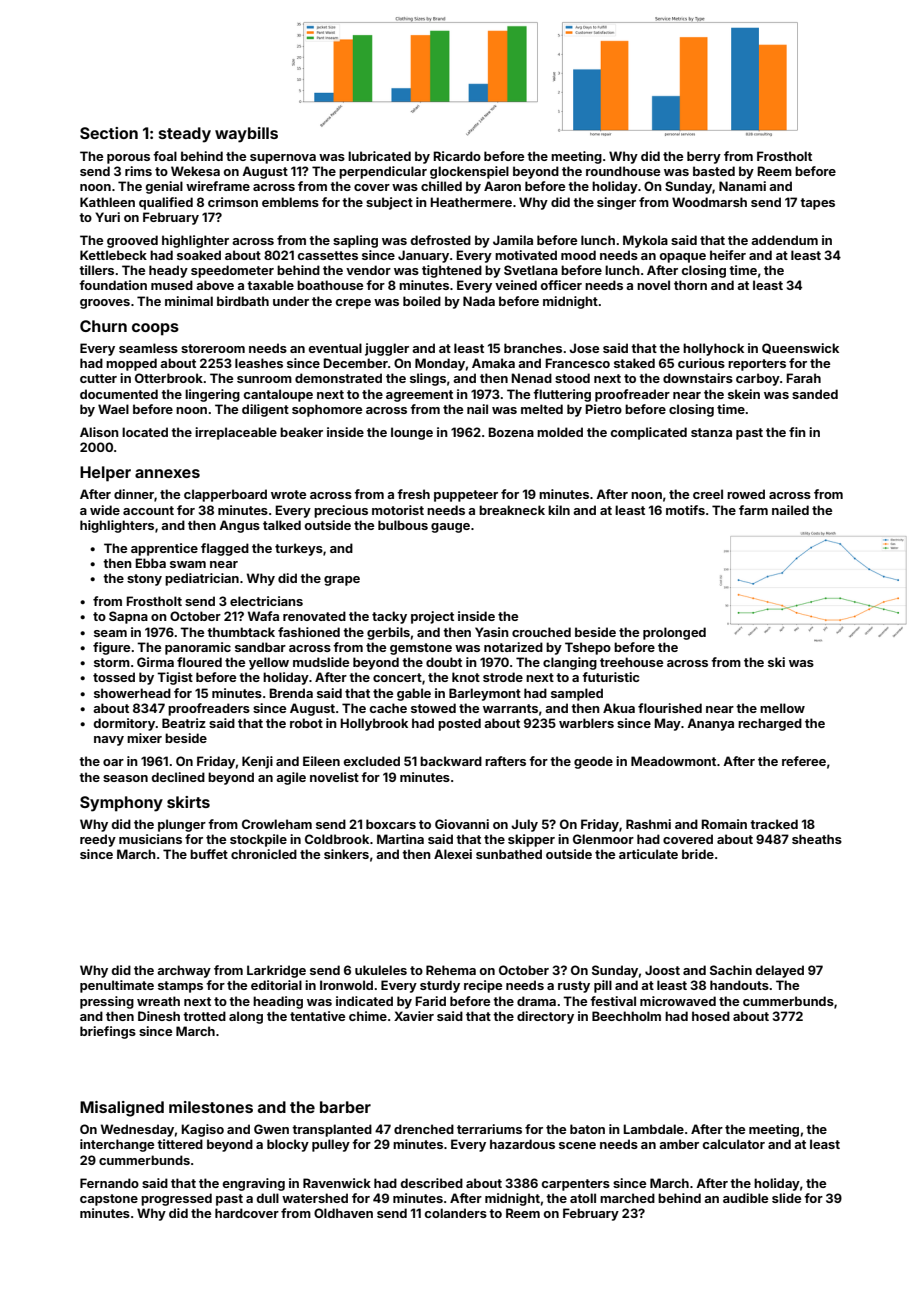 Image resolution: width=924 pixels, height=1308 pixels. Describe the element at coordinates (246, 135) in the page. I see `waybills` at that location.
